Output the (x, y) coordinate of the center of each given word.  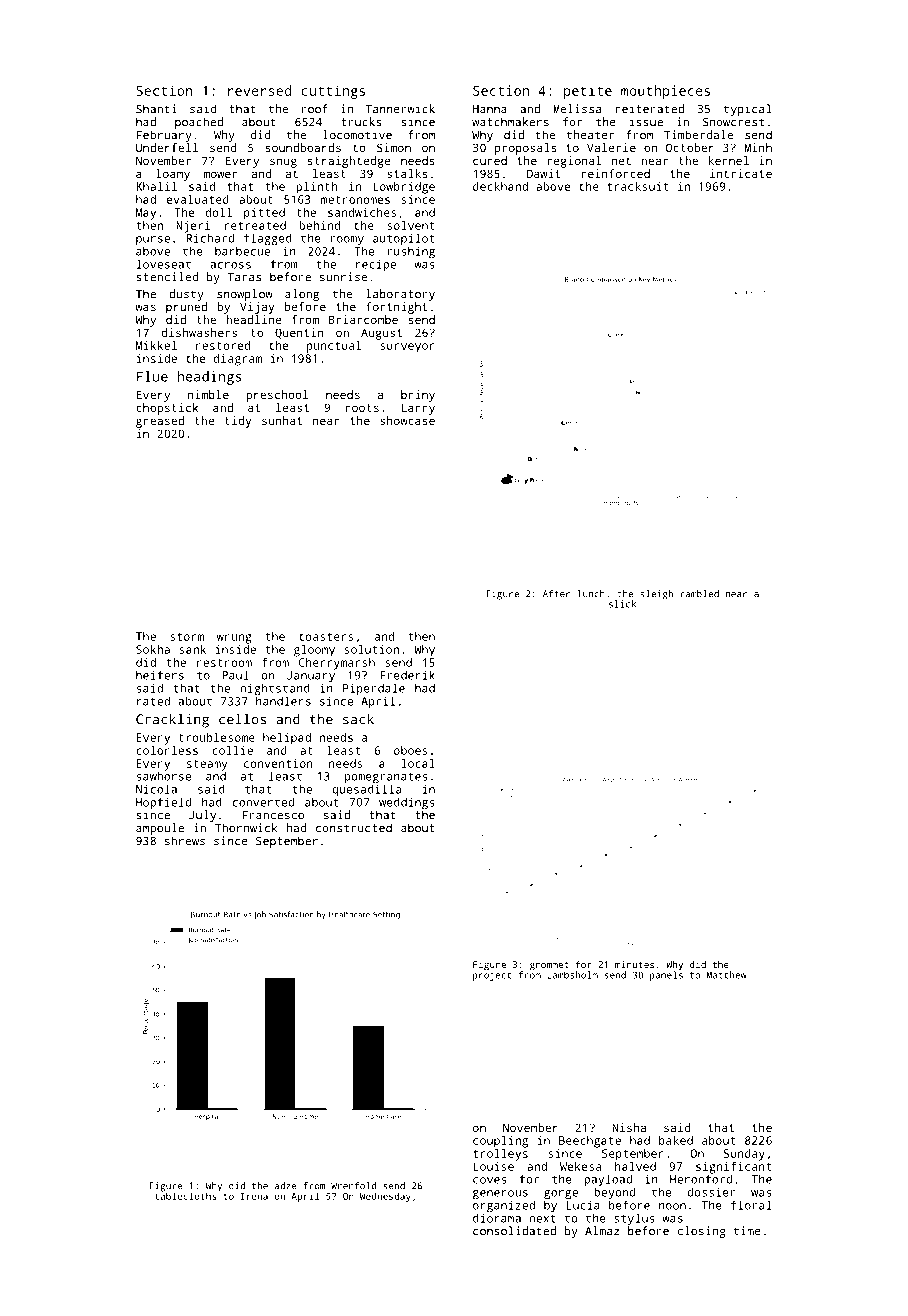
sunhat (282, 420)
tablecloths (185, 1196)
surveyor (407, 348)
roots (362, 408)
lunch (591, 594)
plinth (316, 188)
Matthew (727, 975)
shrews (185, 841)
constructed (354, 828)
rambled (699, 594)
